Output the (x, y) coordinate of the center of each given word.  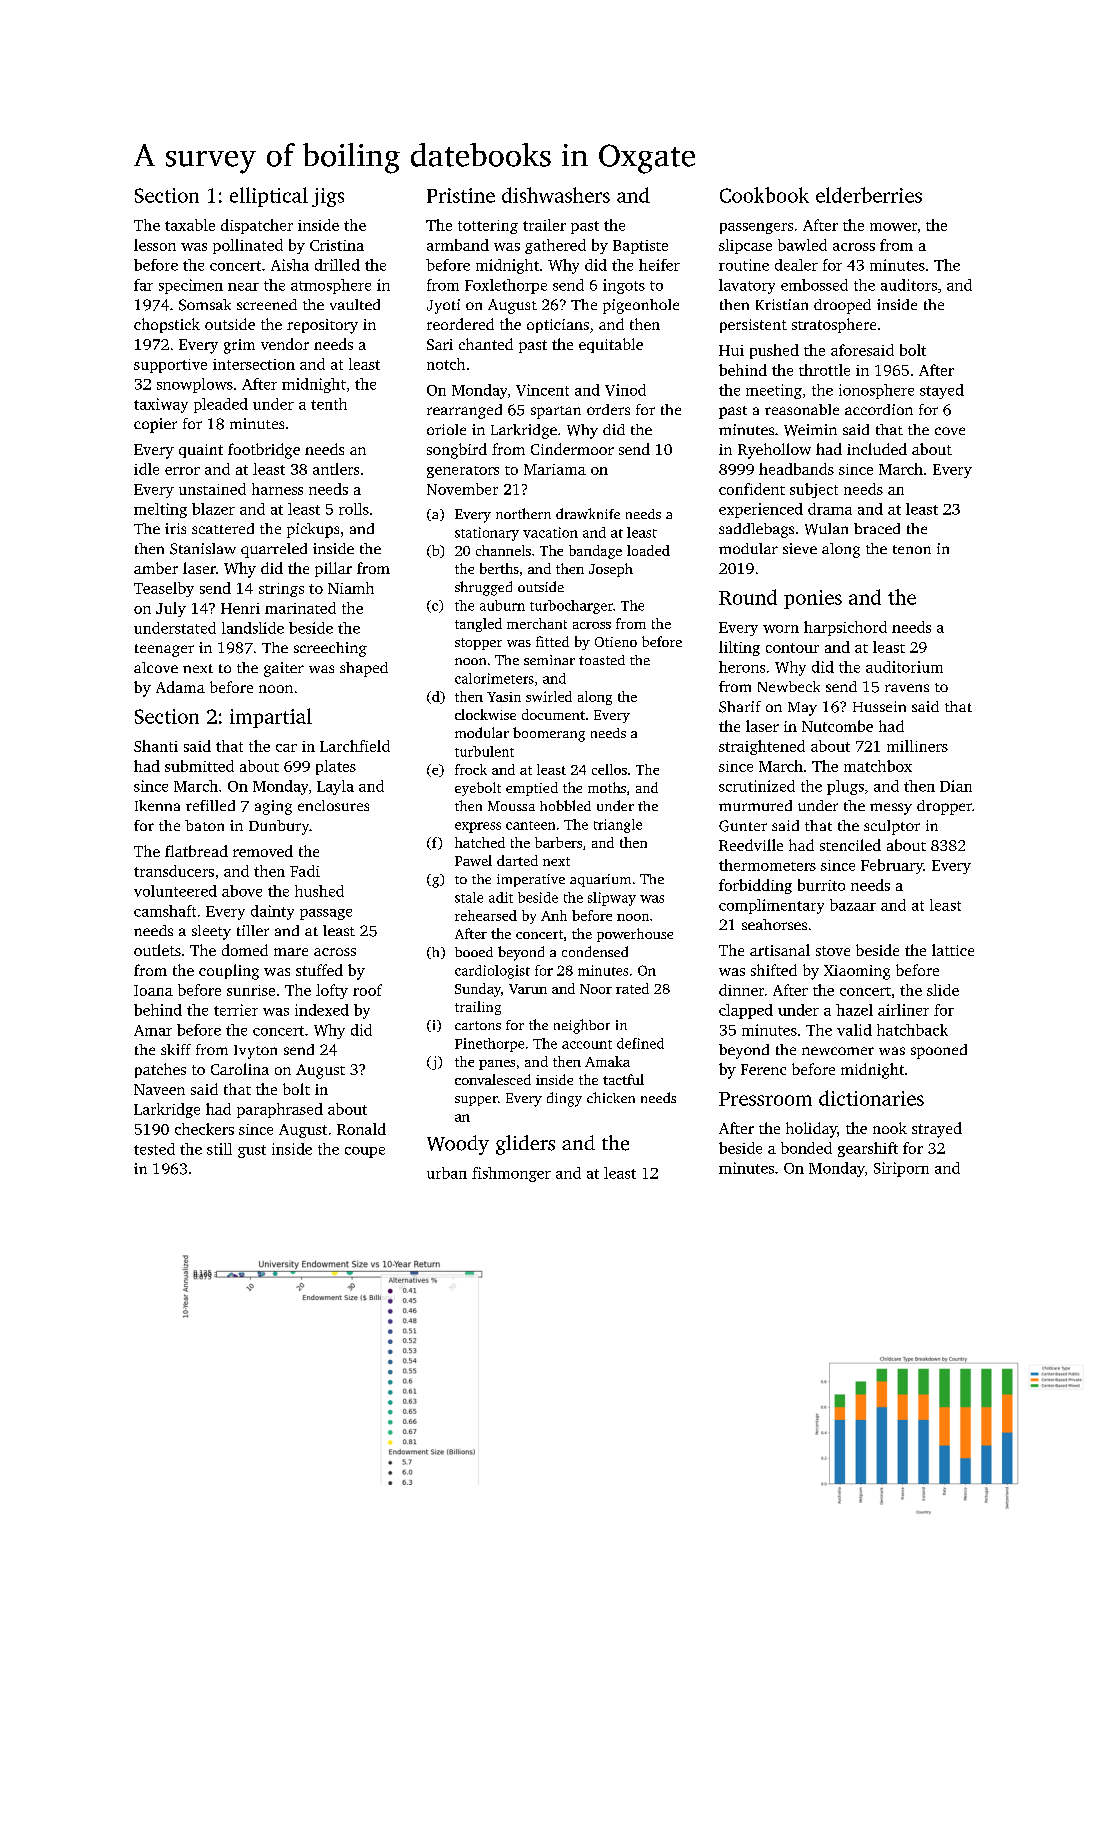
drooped (842, 306)
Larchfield (355, 746)
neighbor (582, 1026)
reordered (460, 324)
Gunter (743, 826)
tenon (912, 549)
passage (326, 914)
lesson (155, 245)
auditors (909, 285)
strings (281, 590)
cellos (609, 769)
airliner (903, 1010)
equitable (611, 345)
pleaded (221, 405)
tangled (478, 625)
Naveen (159, 1089)
